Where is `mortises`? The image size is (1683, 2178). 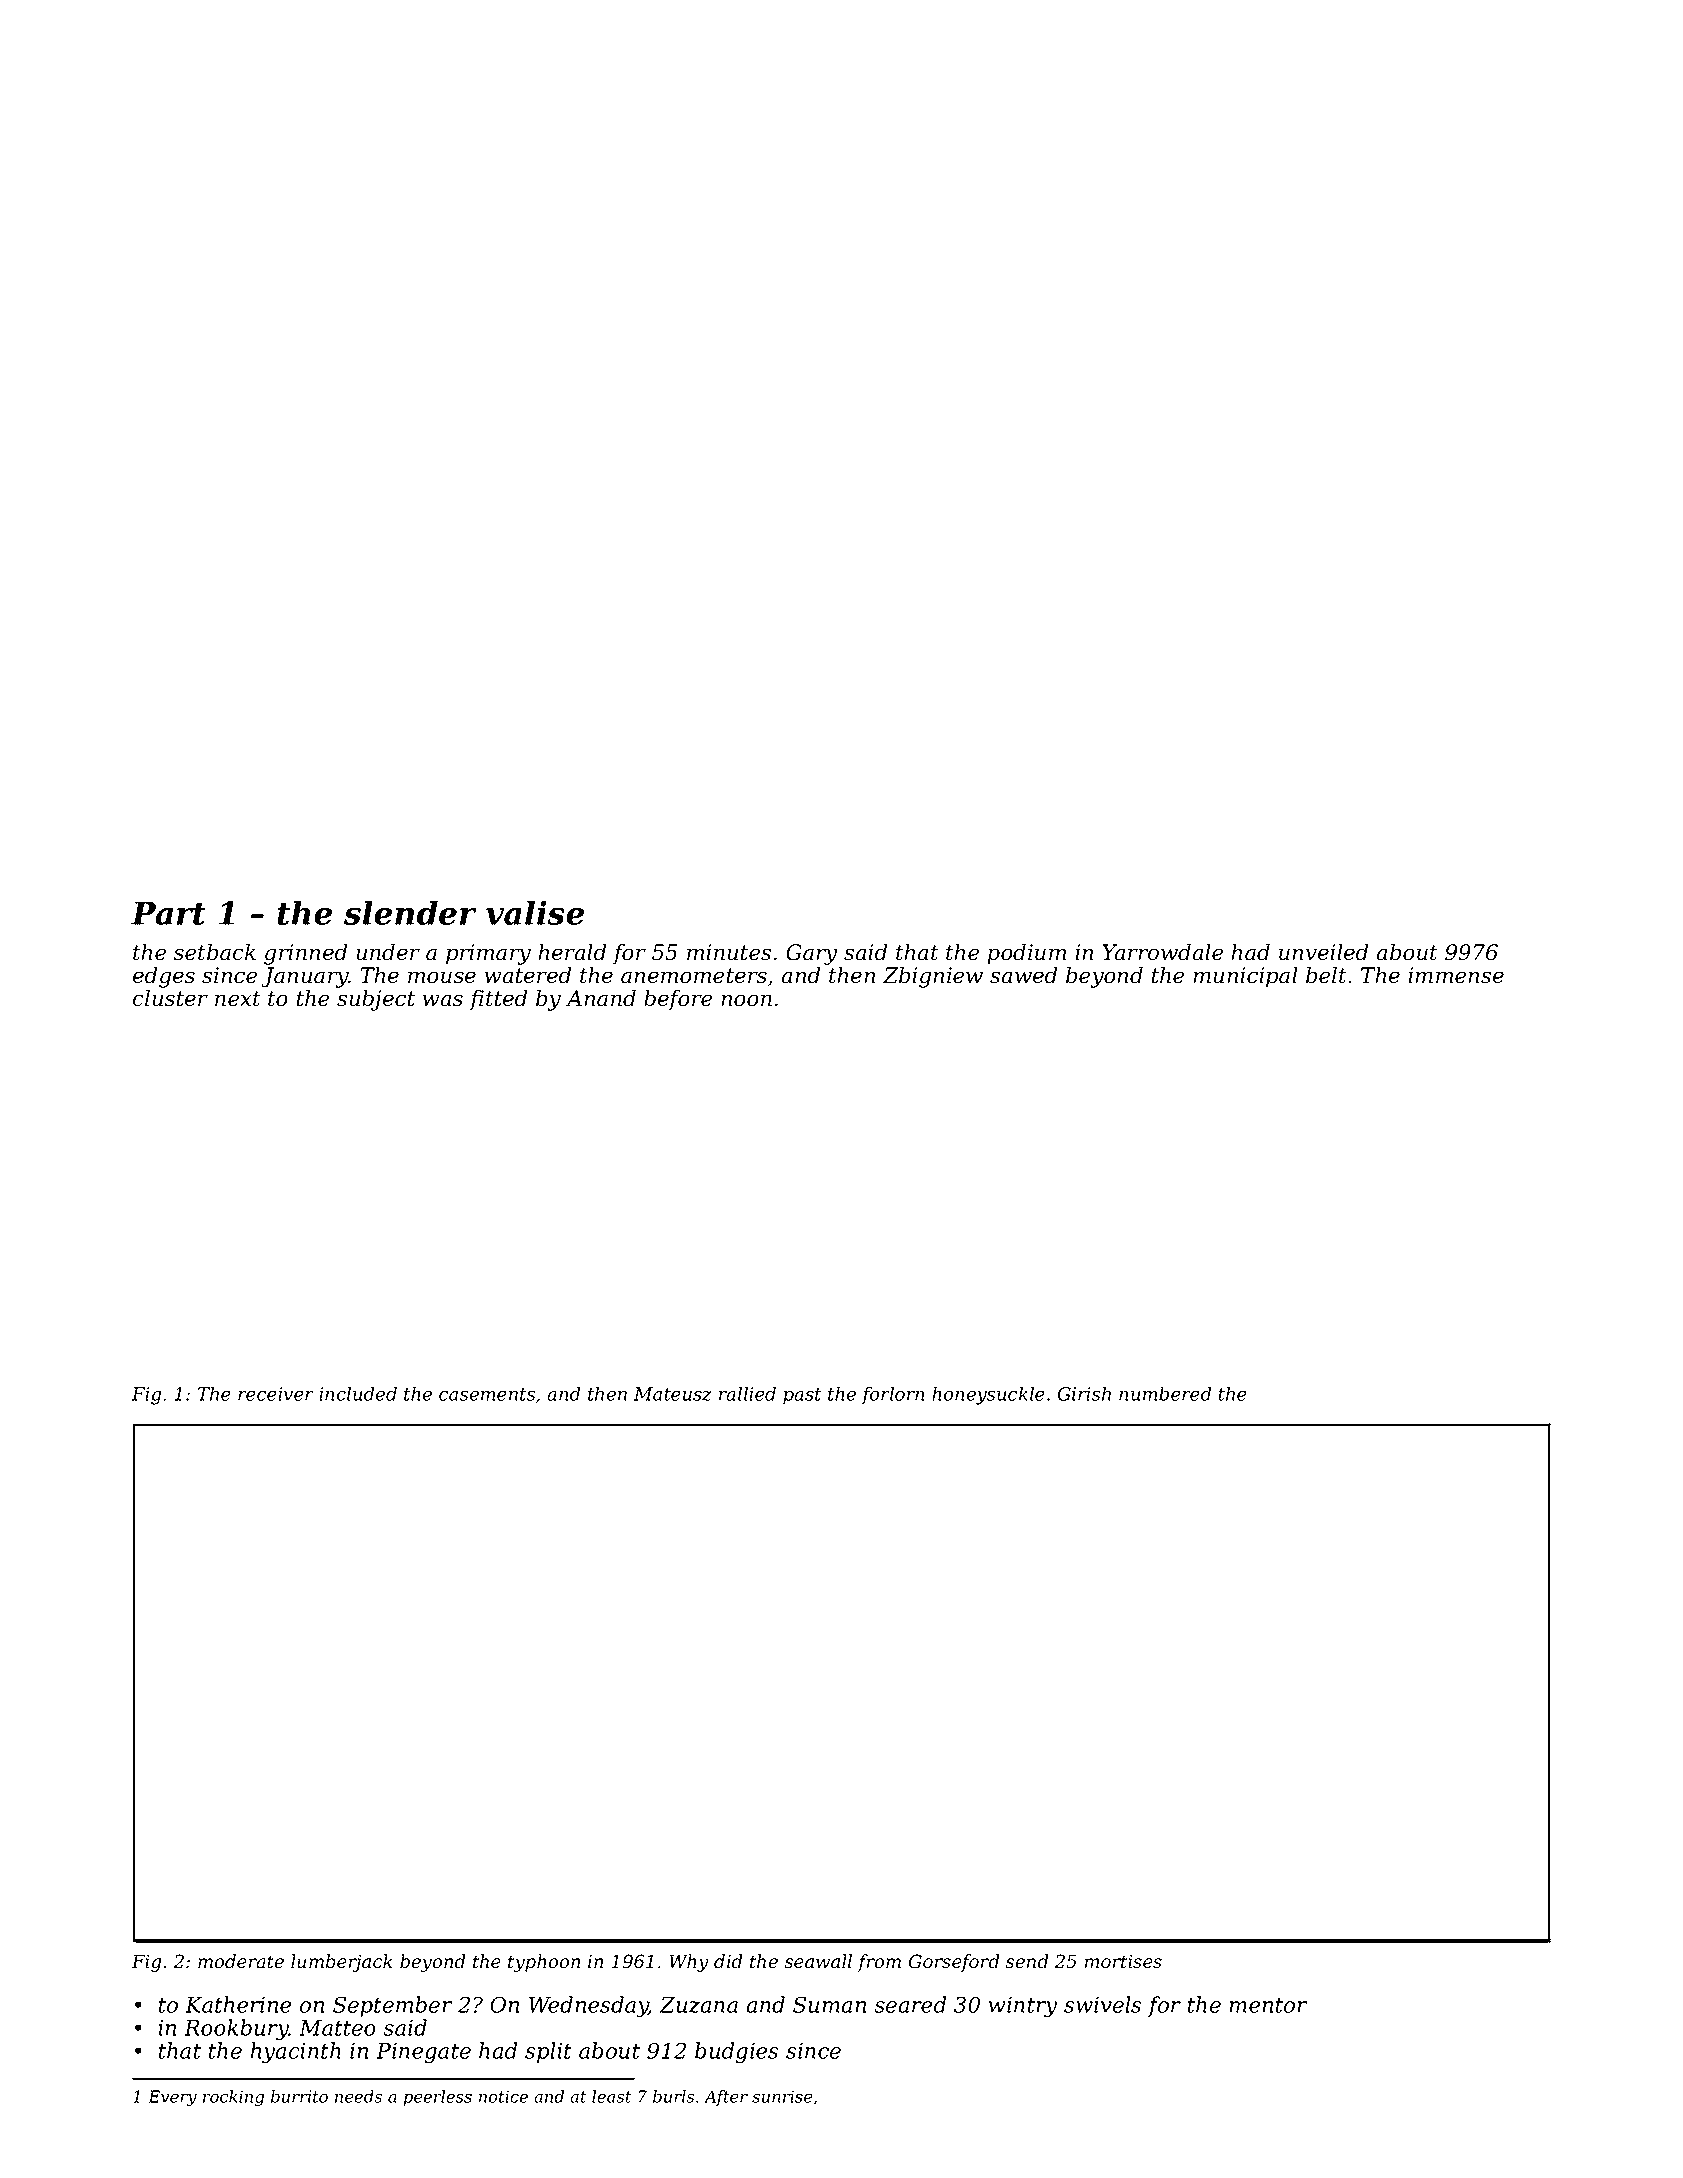 mortises is located at coordinates (1123, 1961).
